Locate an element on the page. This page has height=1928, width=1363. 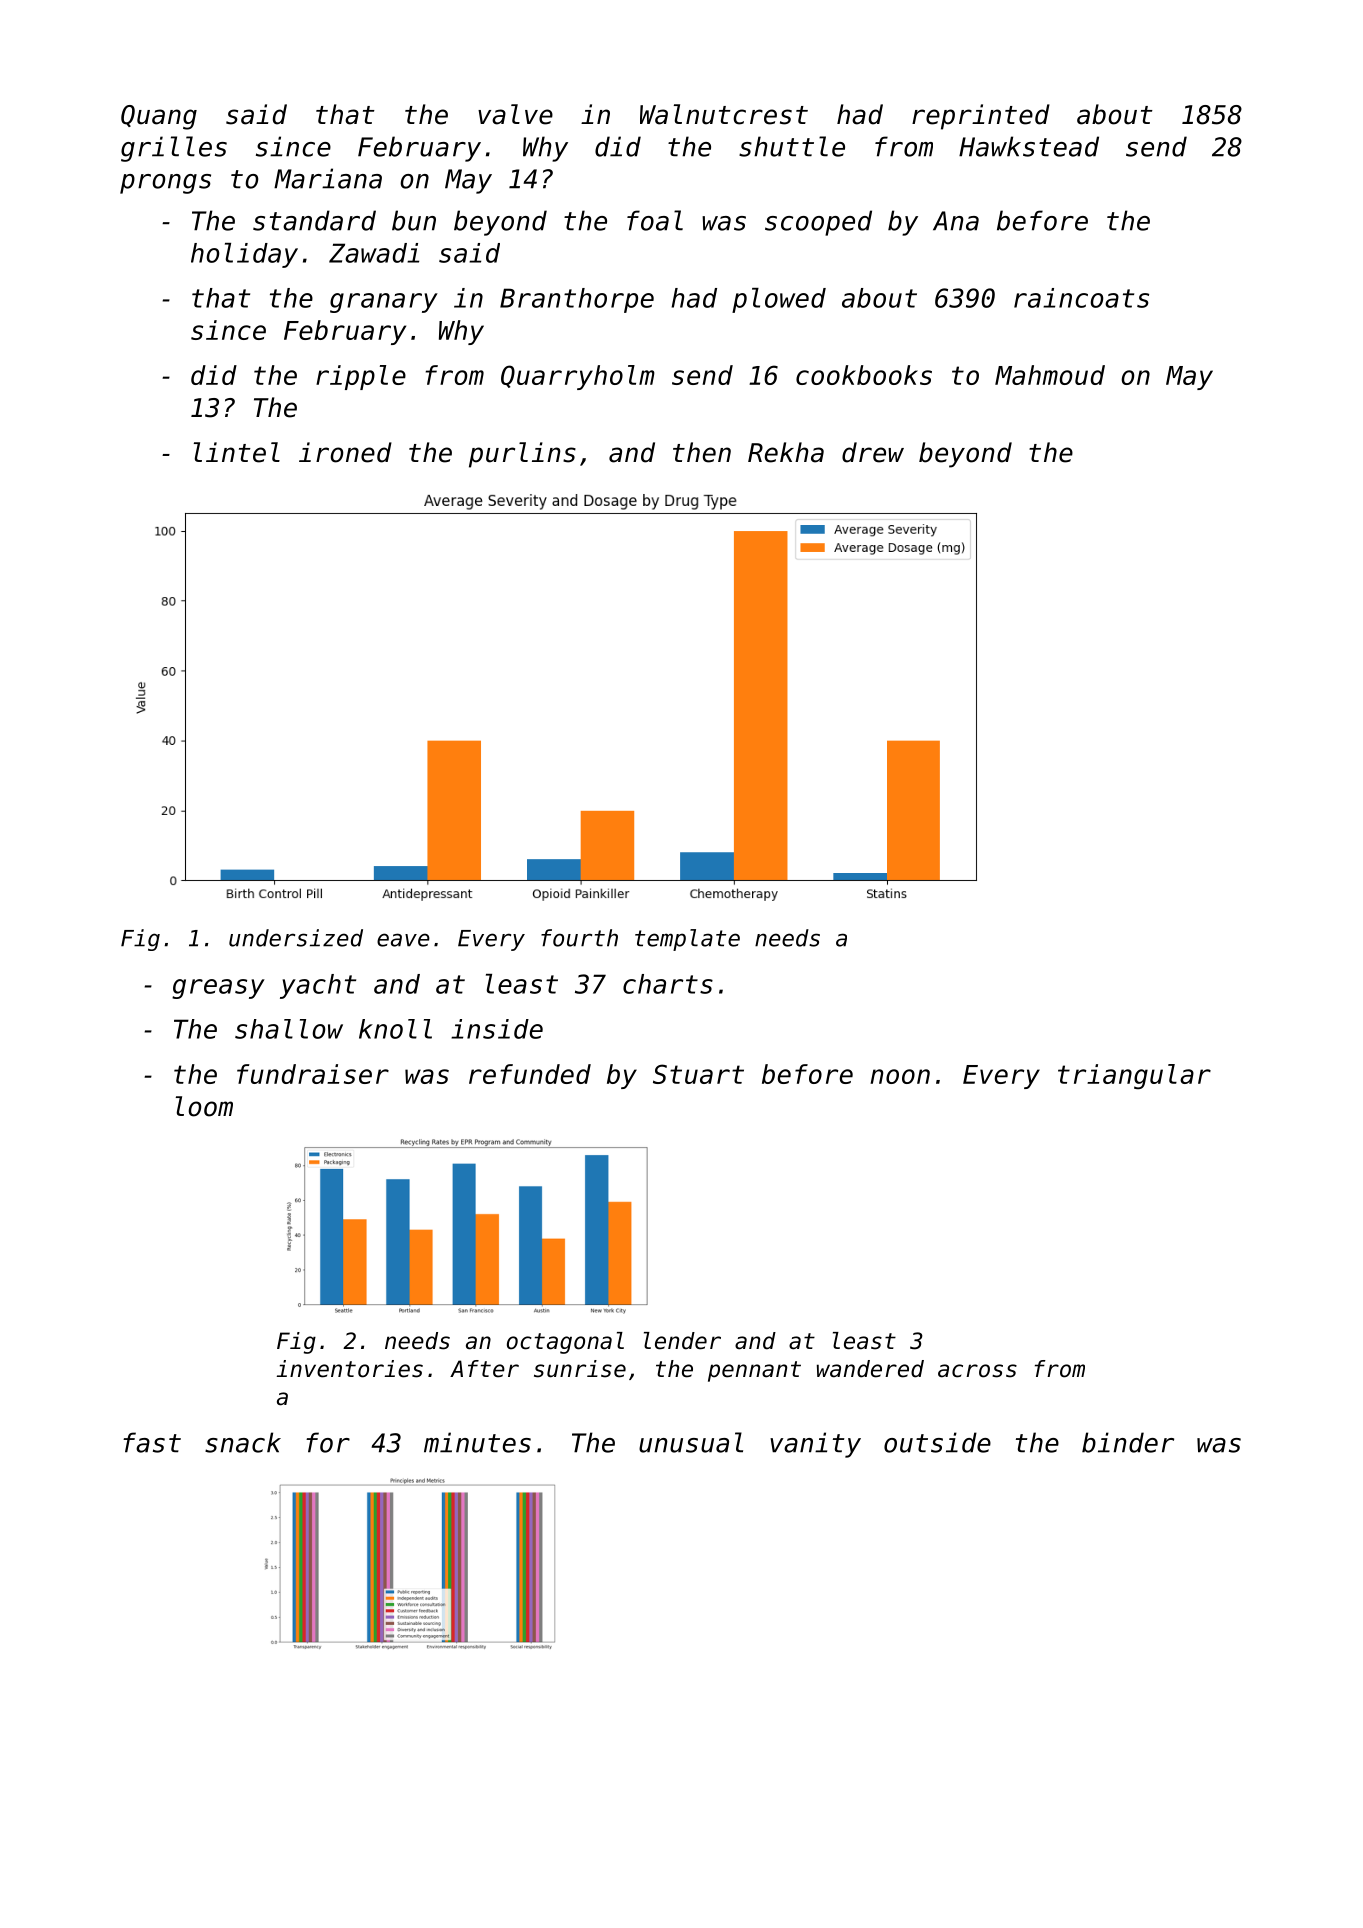
prongs is located at coordinates (165, 184).
